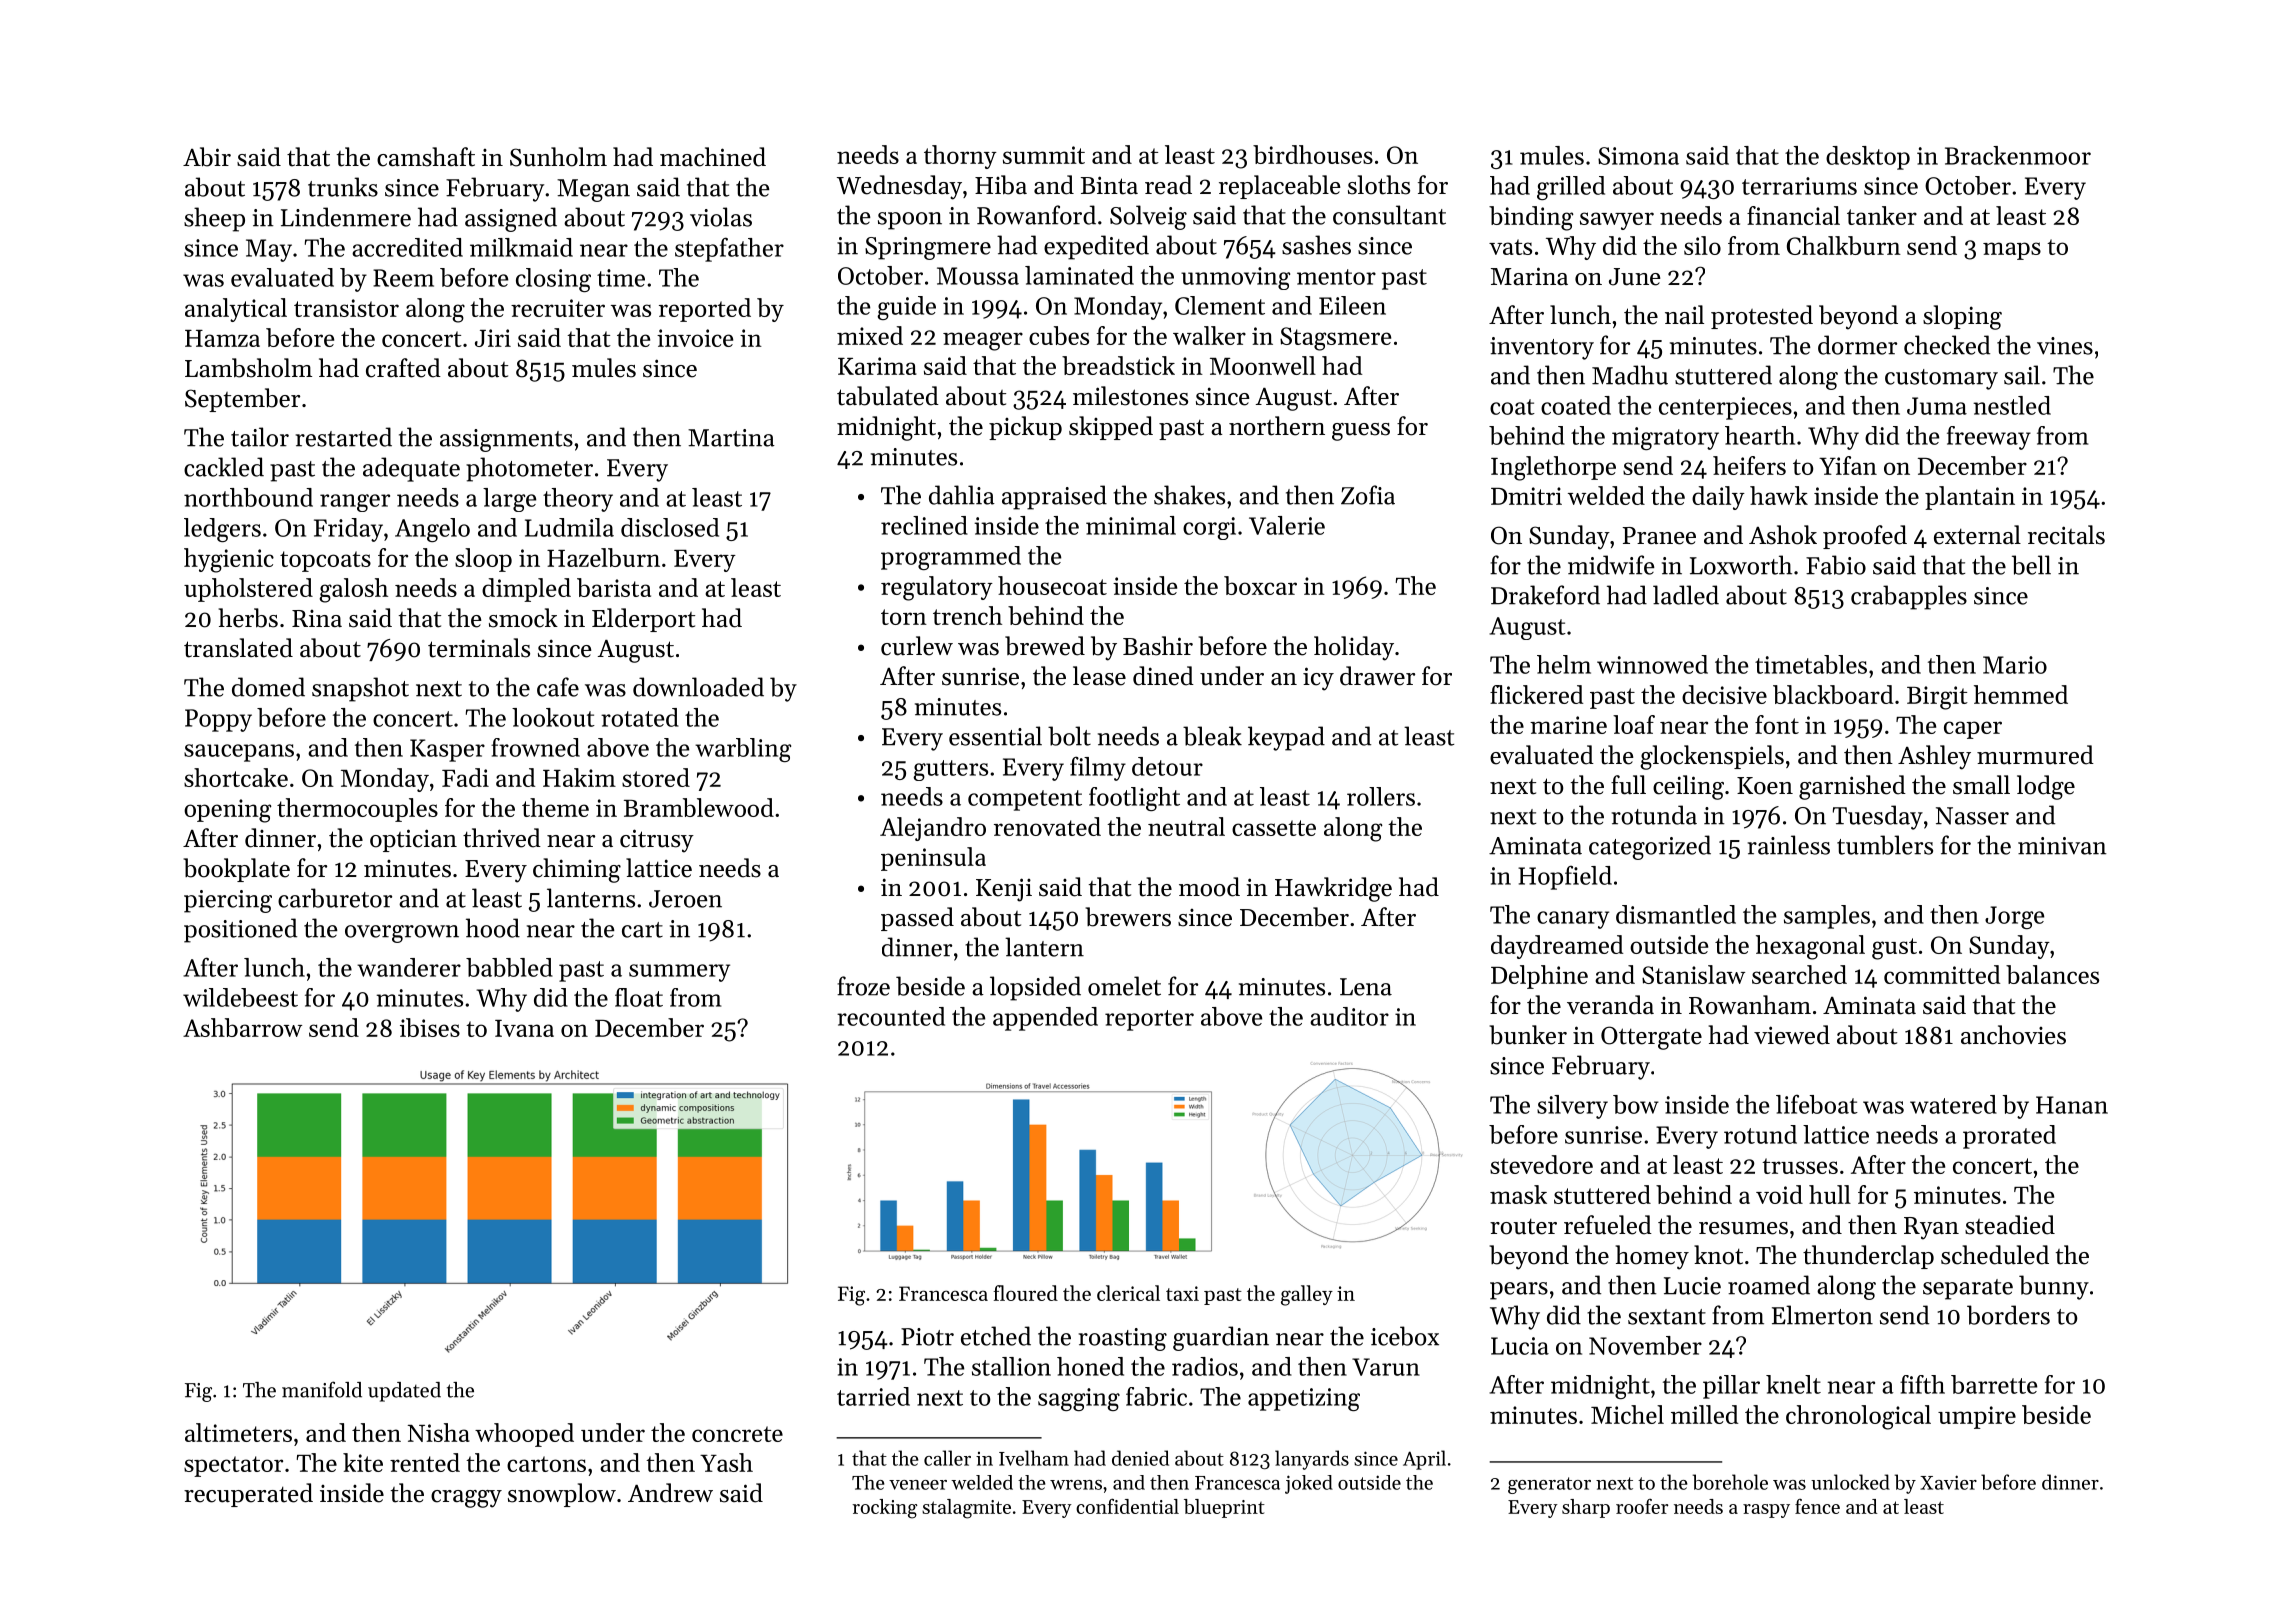  I want to click on bunker, so click(1528, 1035).
